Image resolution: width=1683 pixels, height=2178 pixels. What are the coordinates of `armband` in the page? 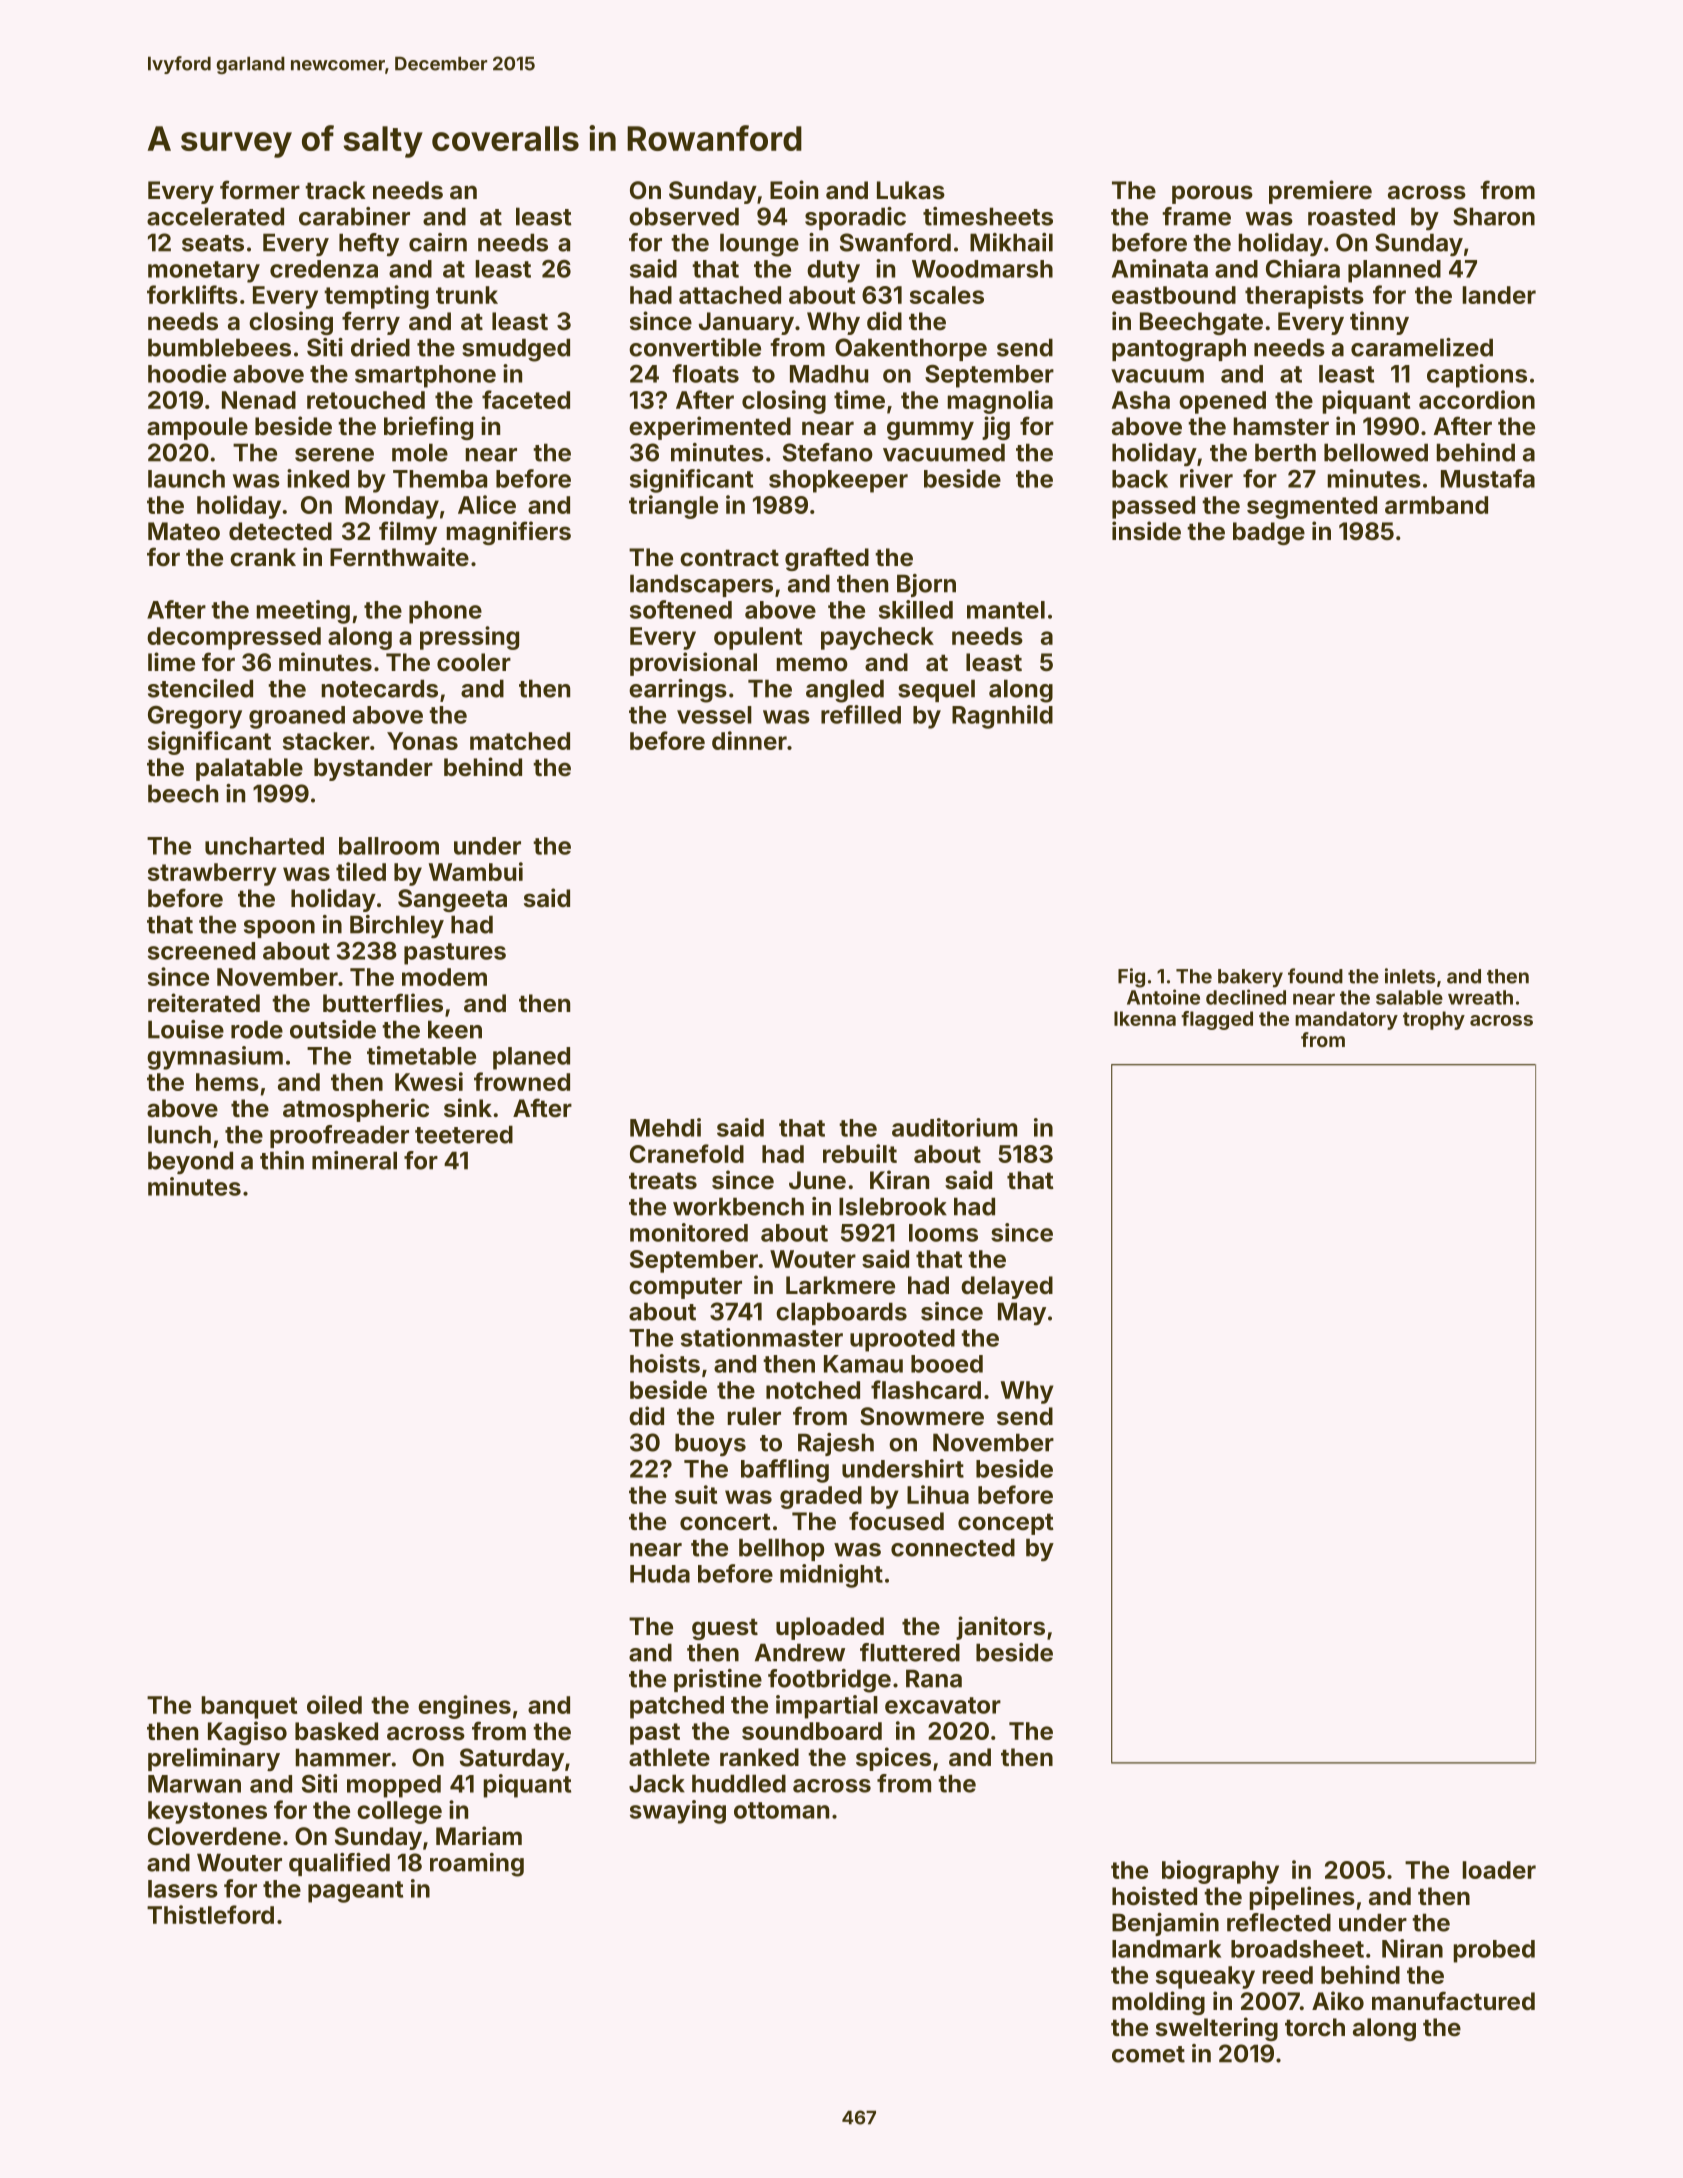 It's located at (1436, 505).
